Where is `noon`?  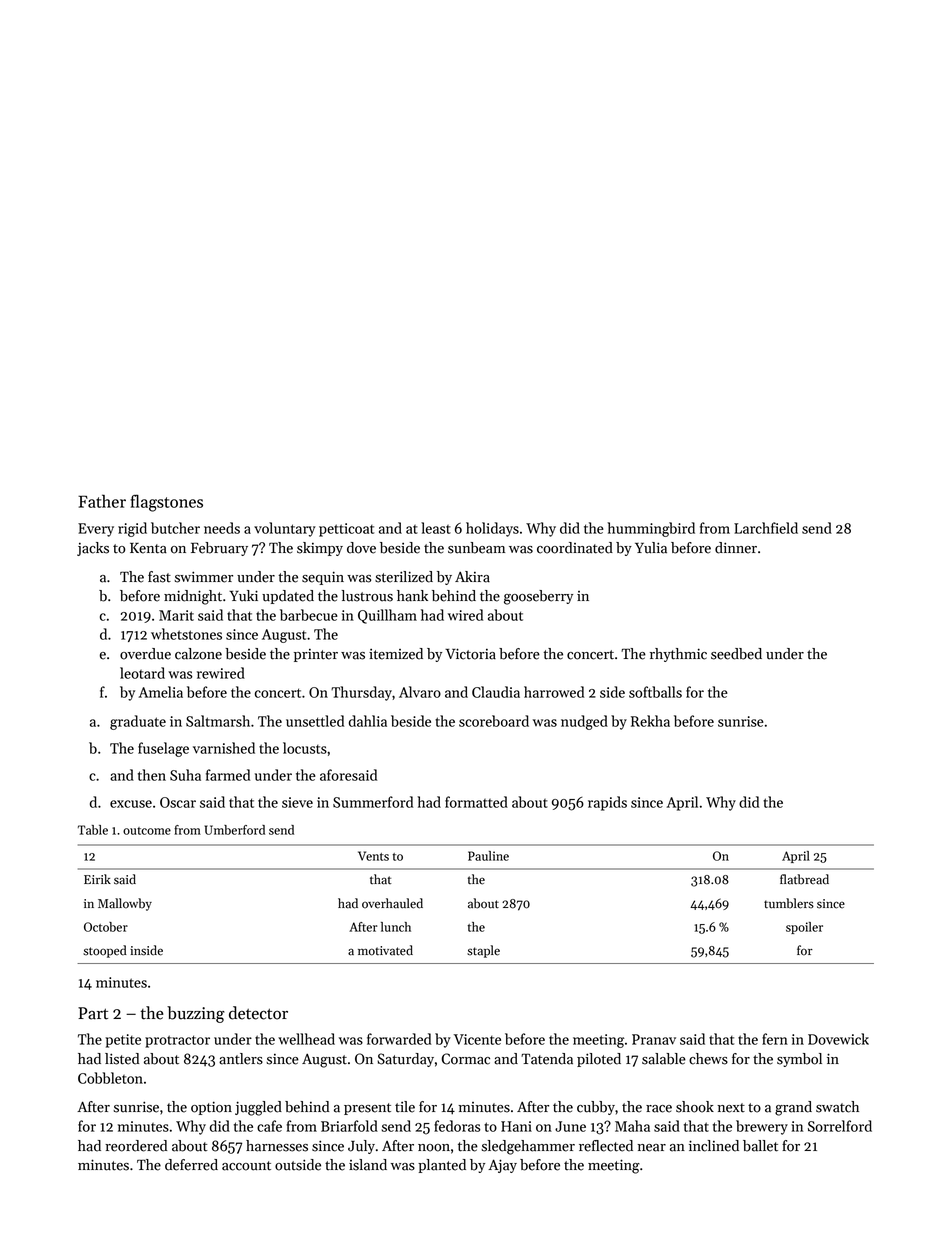 noon is located at coordinates (434, 1148).
